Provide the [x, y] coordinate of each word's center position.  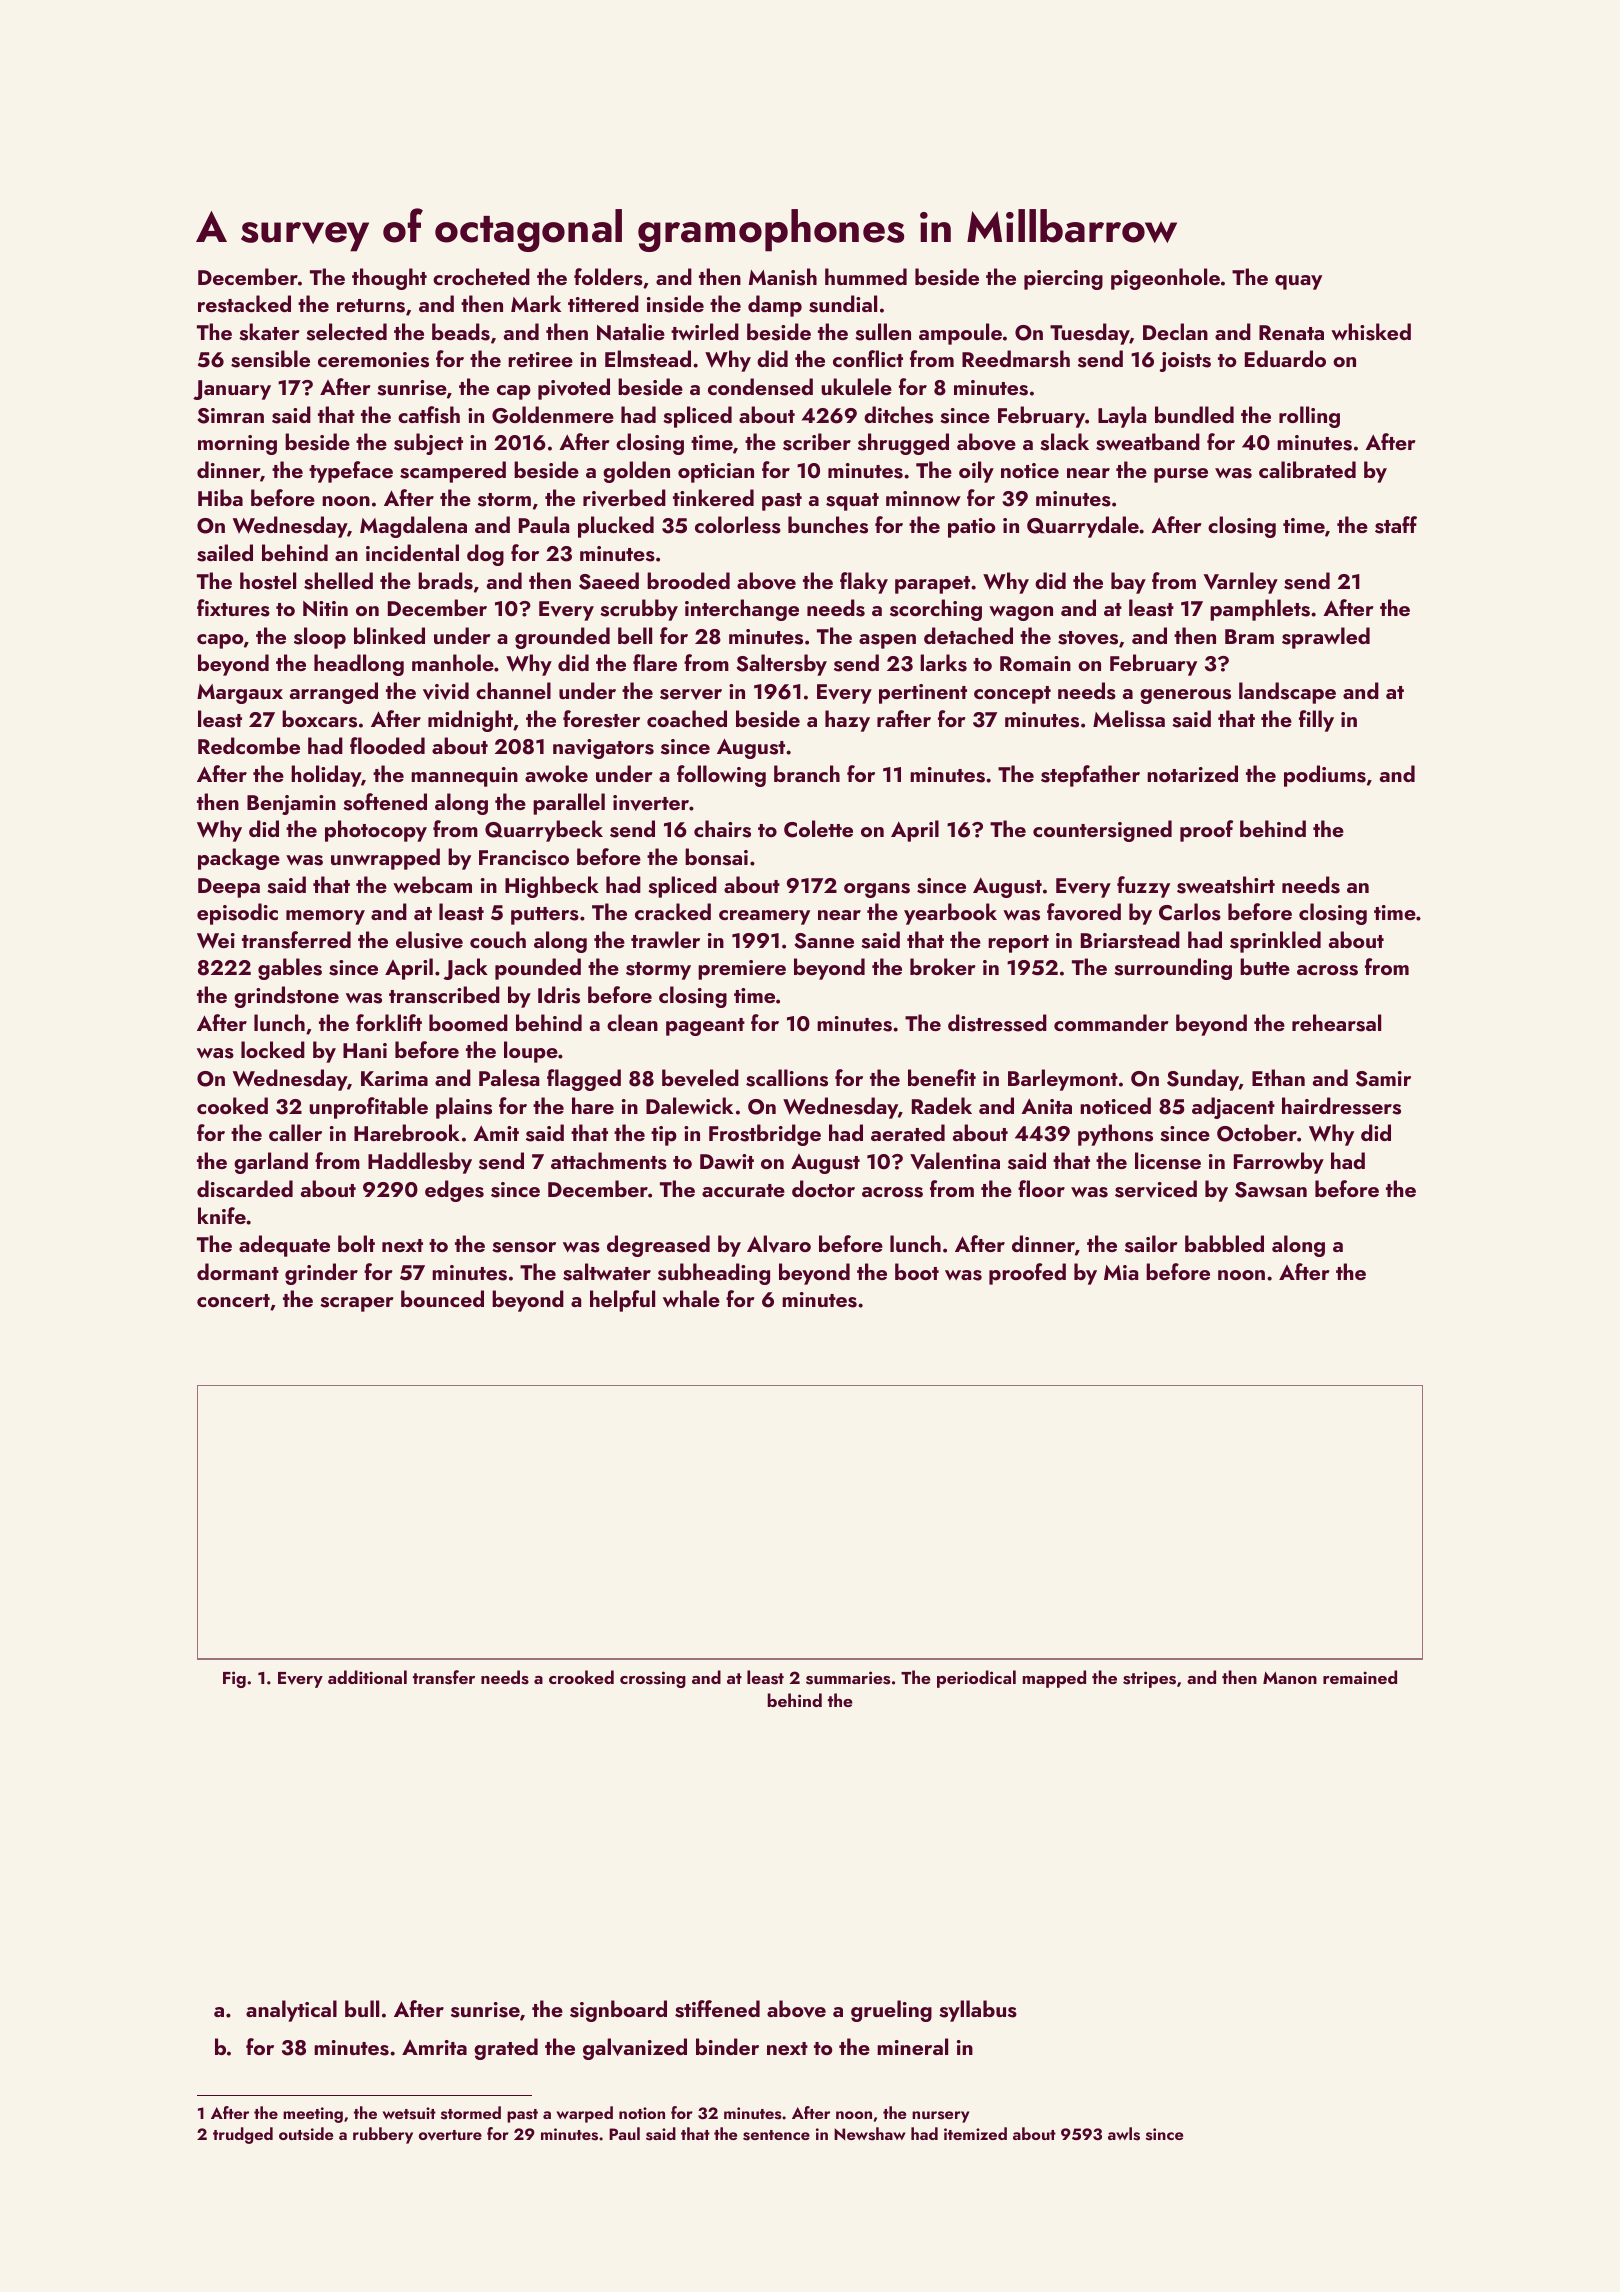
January [232, 390]
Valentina [955, 1160]
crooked [581, 1677]
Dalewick [689, 1105]
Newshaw [870, 2134]
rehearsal [1336, 1023]
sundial [843, 304]
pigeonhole [1165, 279]
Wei [216, 941]
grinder [321, 1274]
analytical [291, 2011]
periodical [976, 1679]
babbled [1224, 1243]
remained [1360, 1677]
